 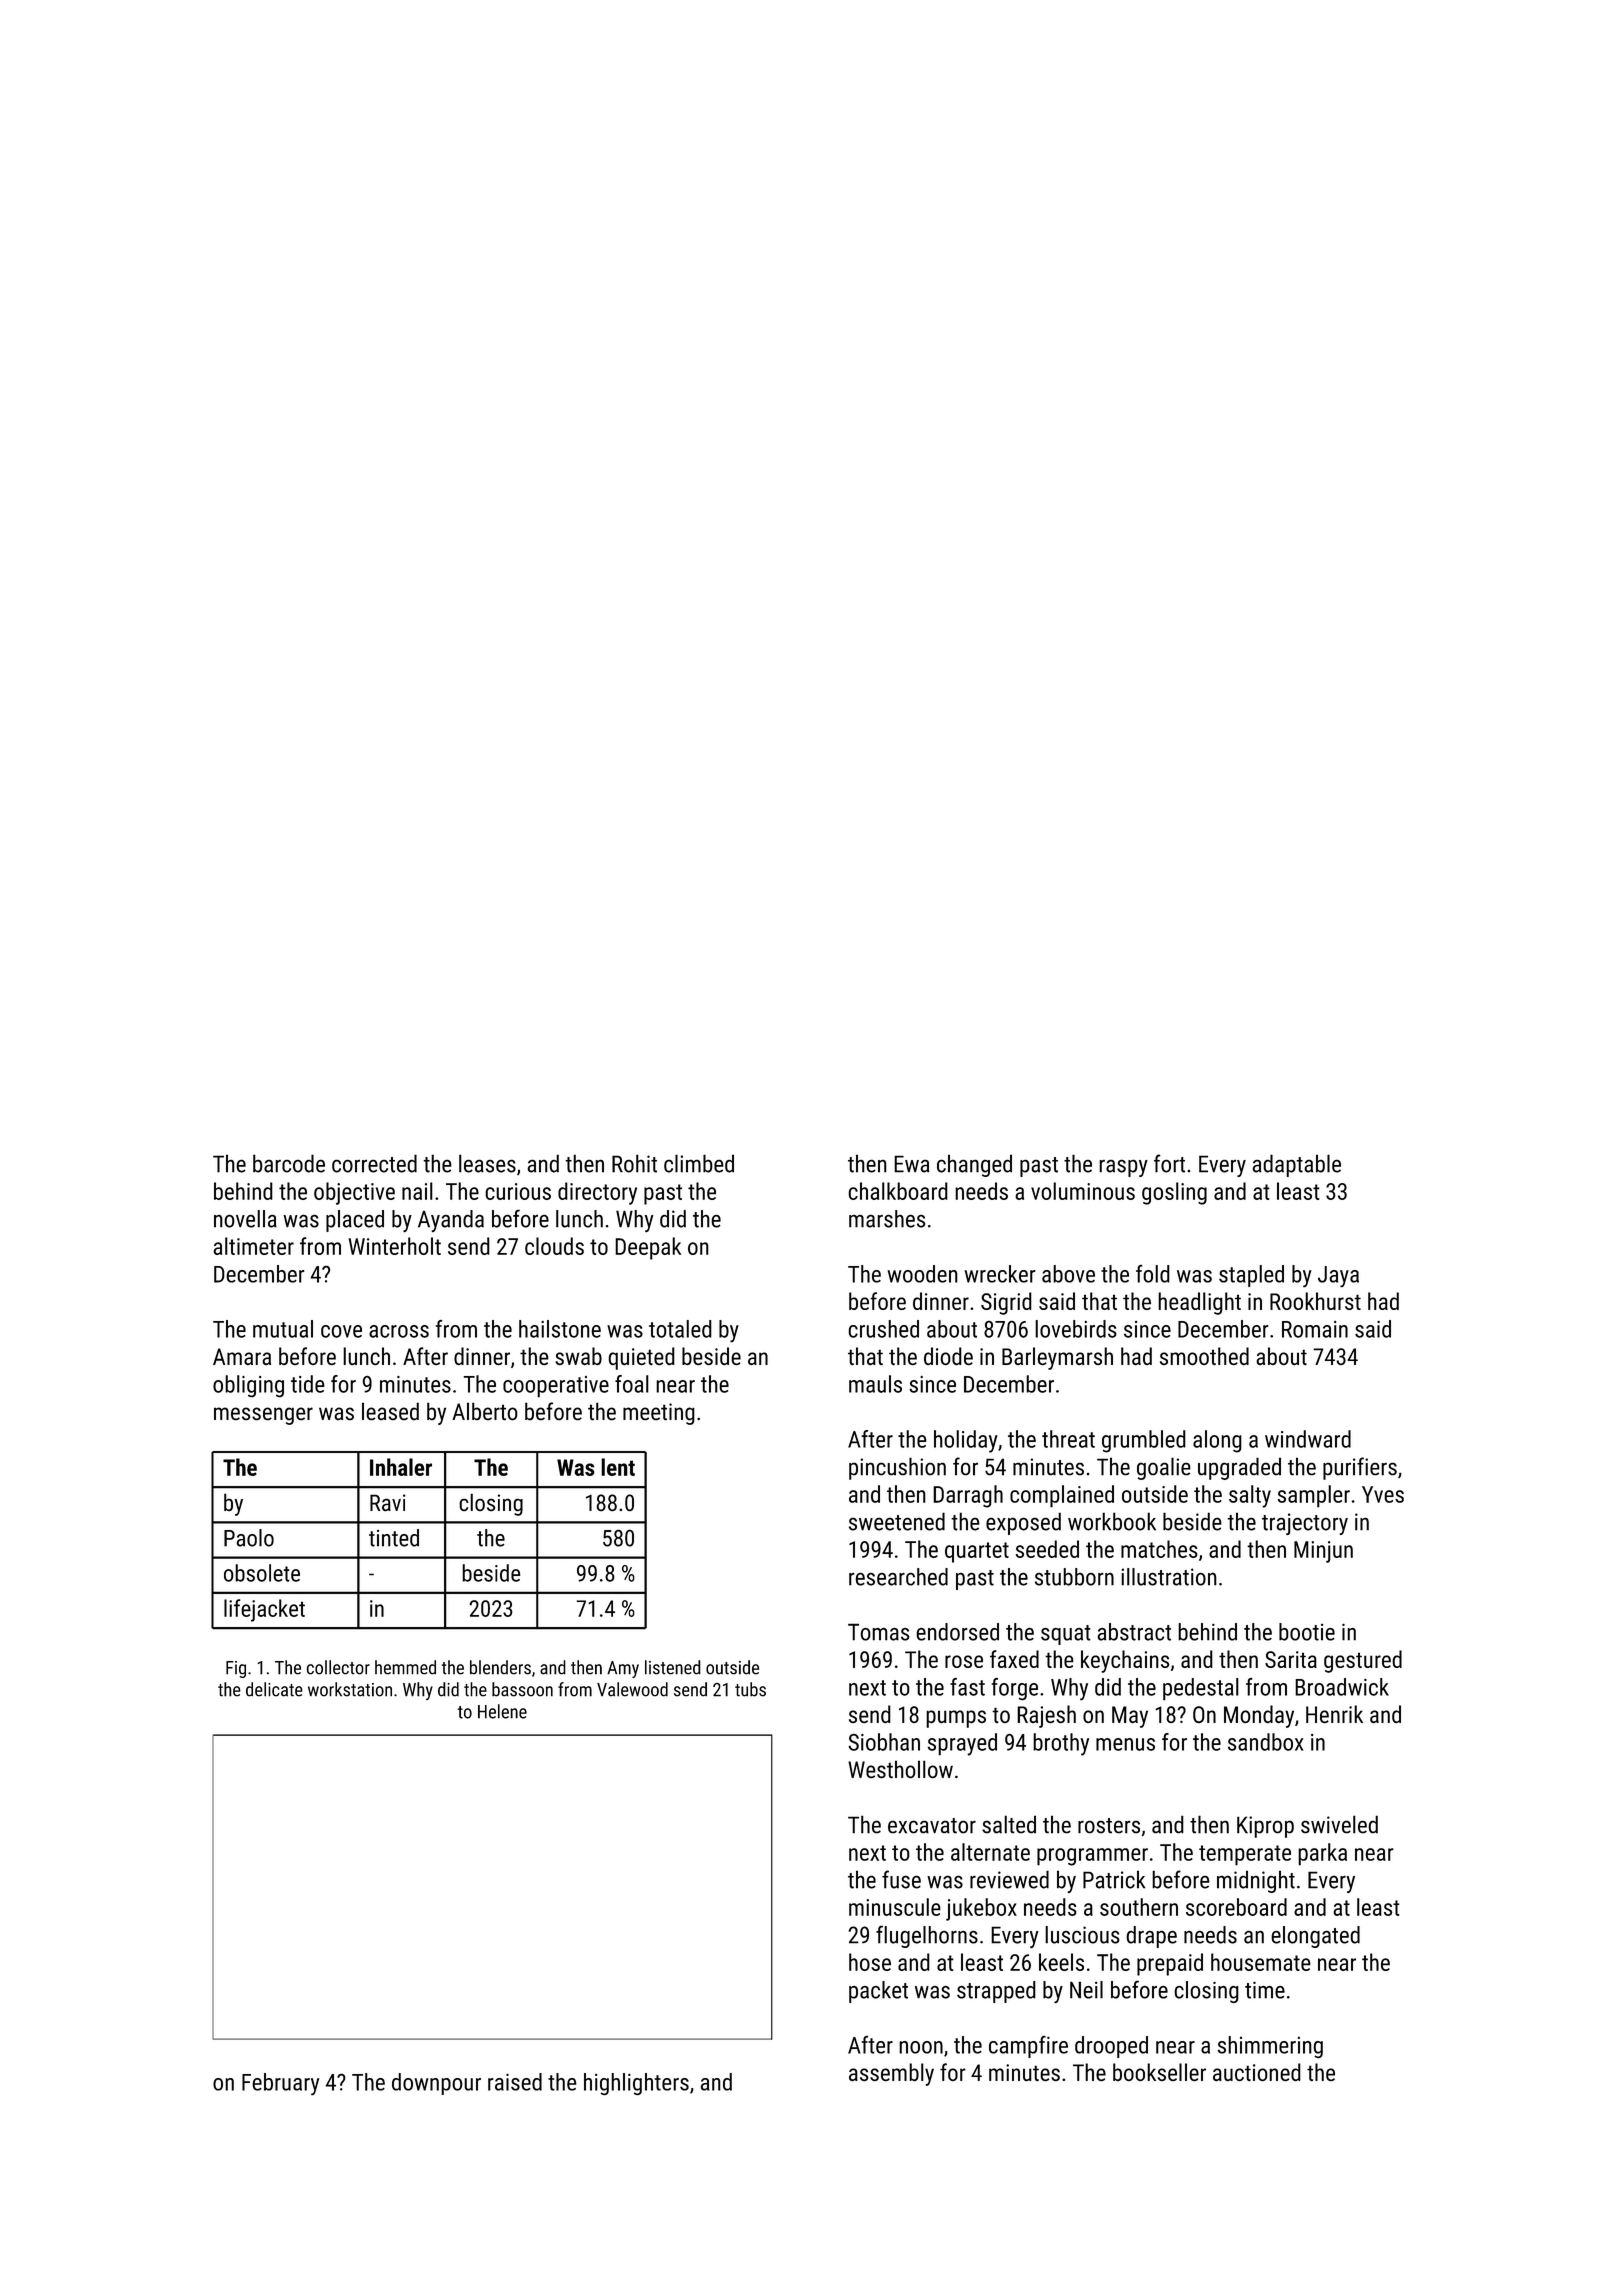 I want to click on Alberto, so click(x=485, y=1411).
